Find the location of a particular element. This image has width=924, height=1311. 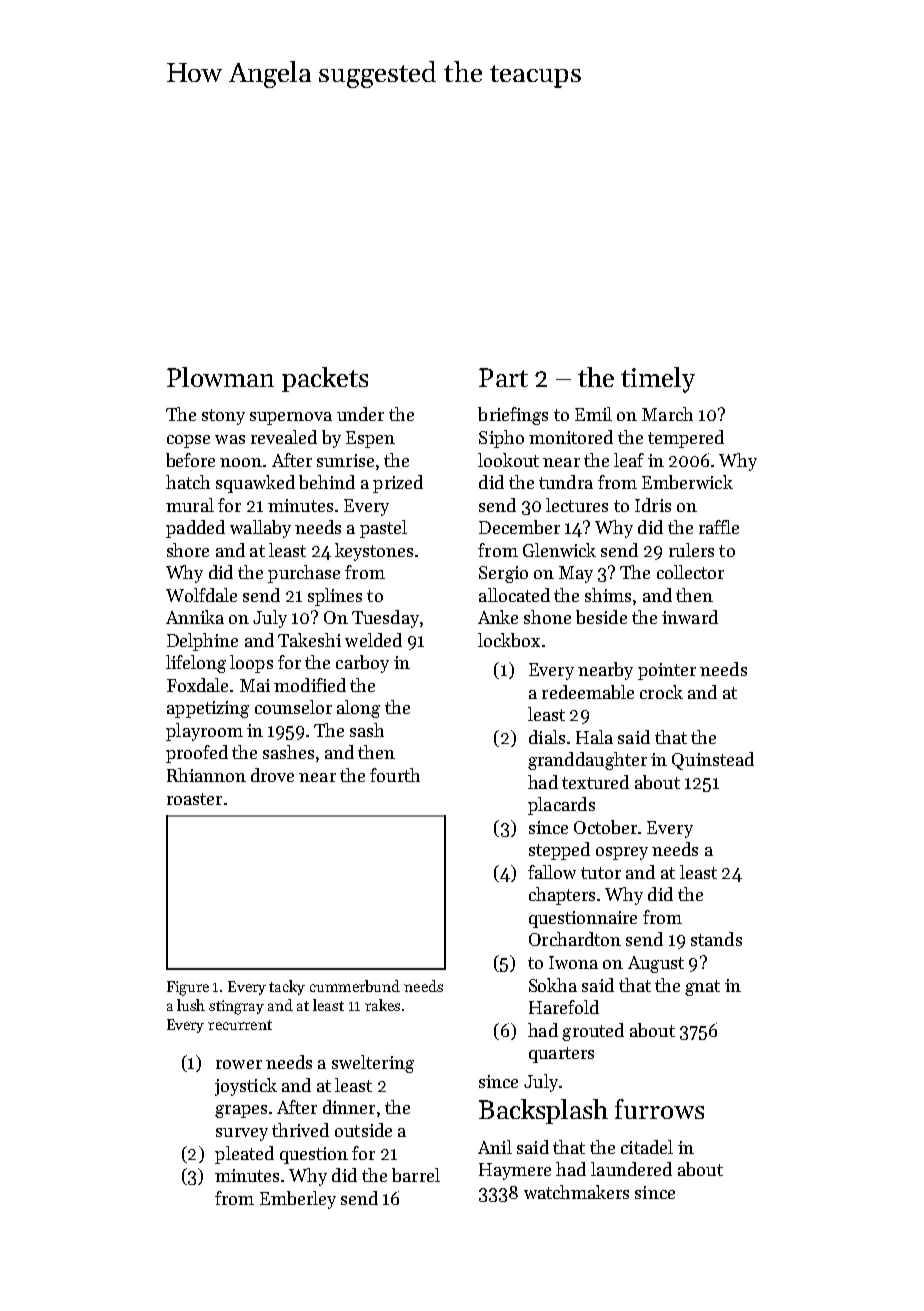

Sokha is located at coordinates (553, 985).
